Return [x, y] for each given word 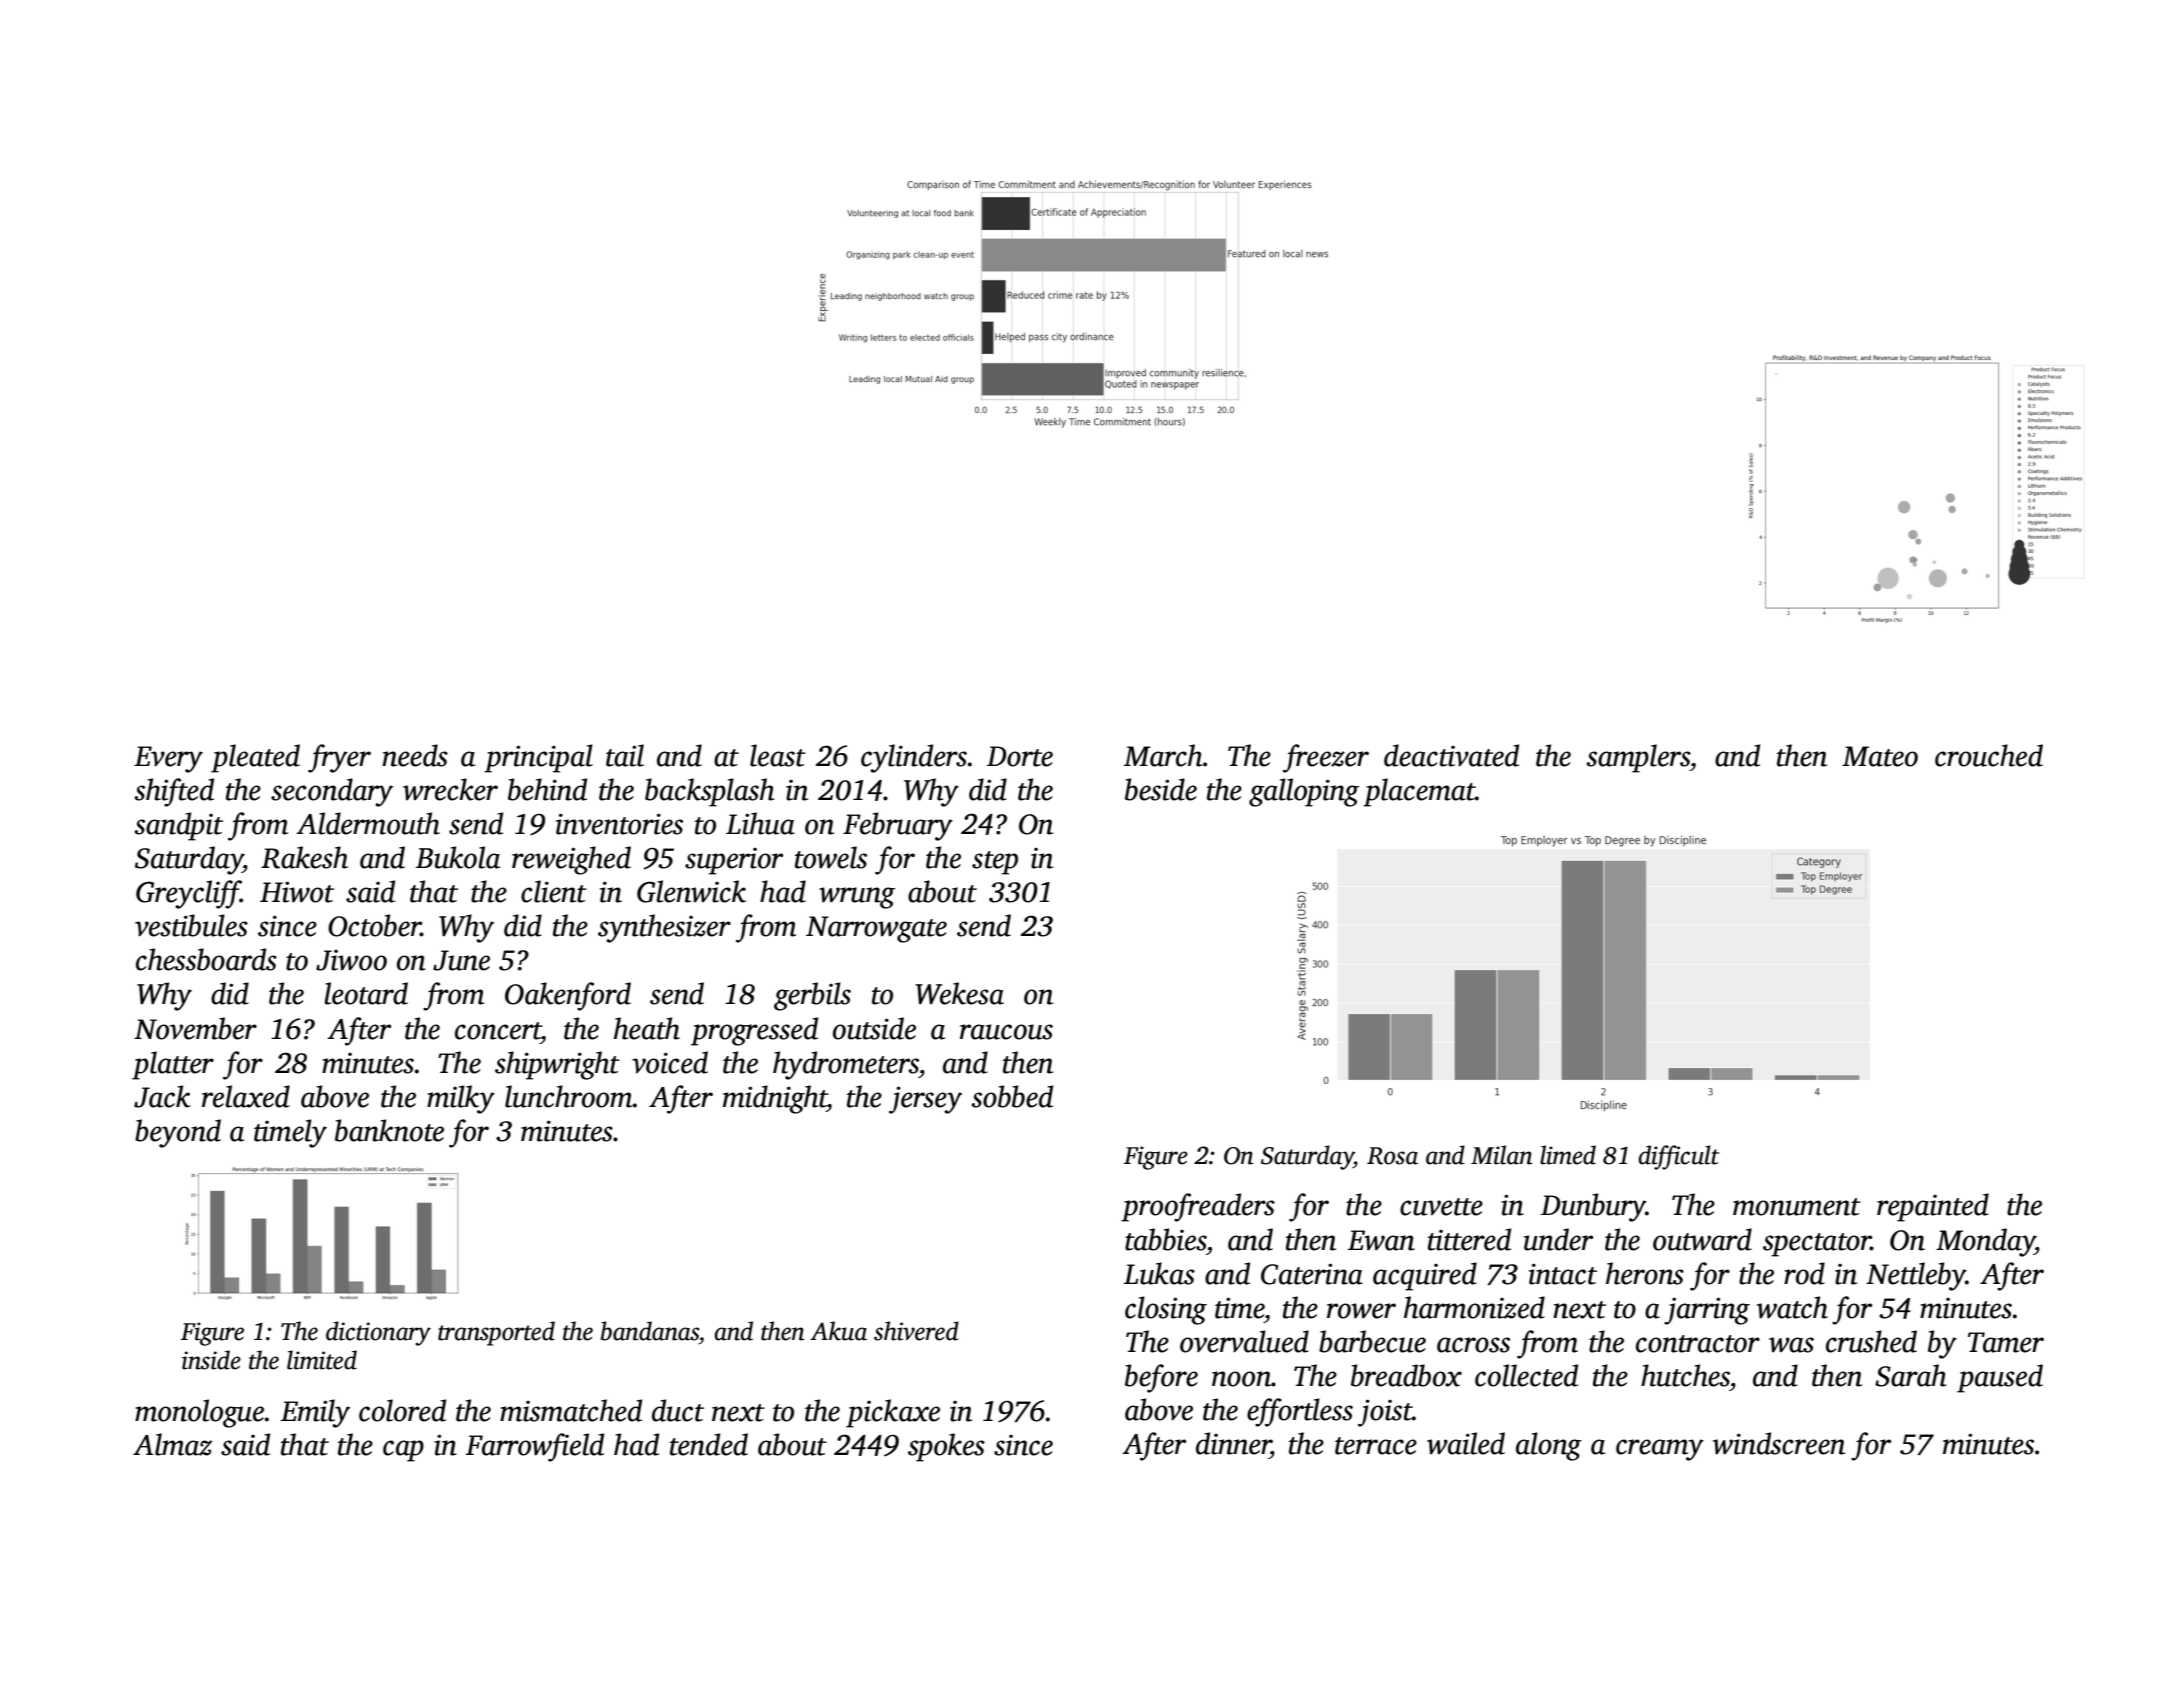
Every [168, 759]
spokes [946, 1447]
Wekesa [959, 993]
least [778, 755]
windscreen [1779, 1443]
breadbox [1406, 1375]
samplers [1638, 758]
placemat [1419, 792]
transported [496, 1333]
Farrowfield [535, 1447]
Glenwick [691, 891]
